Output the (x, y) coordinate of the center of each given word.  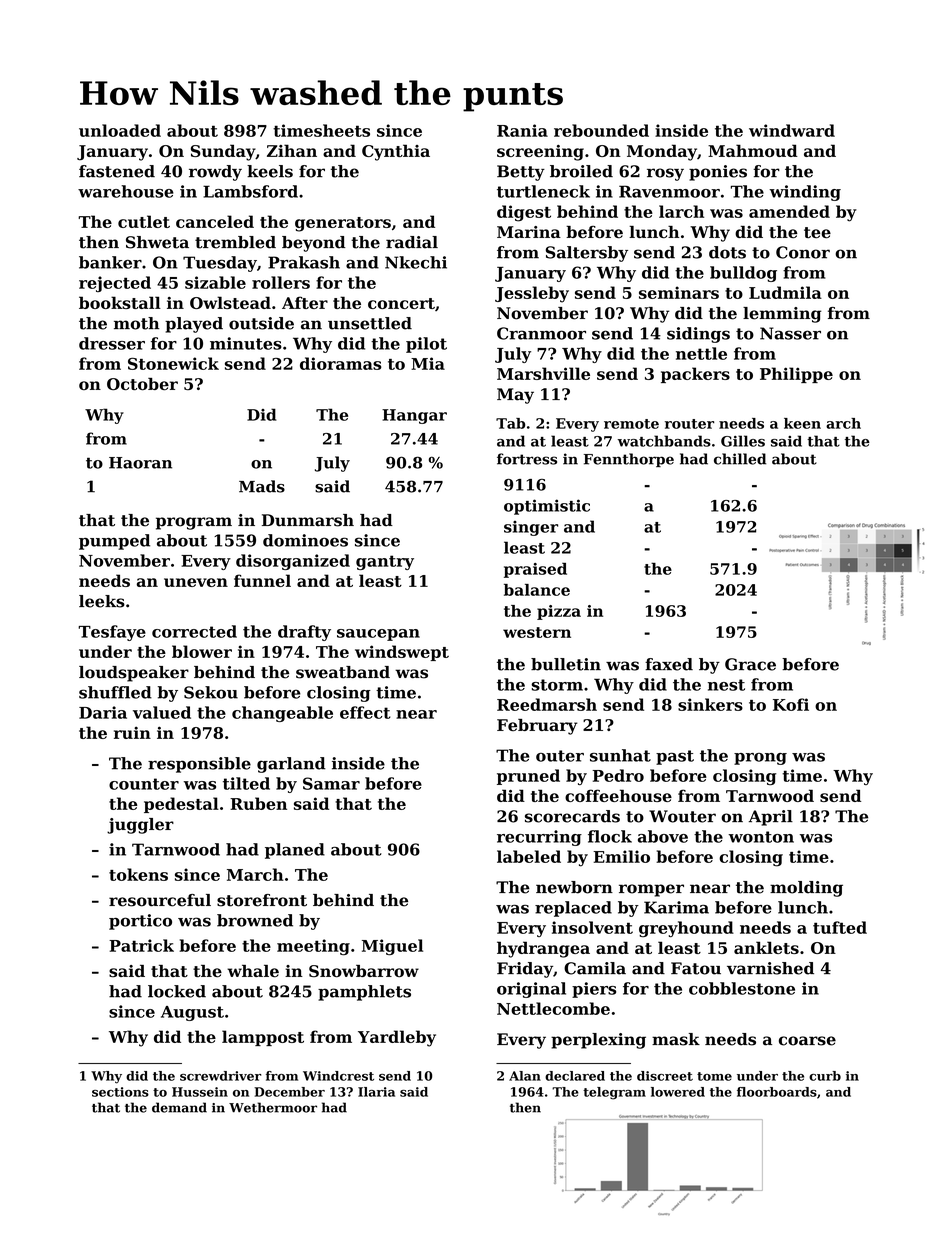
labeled (529, 856)
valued (162, 712)
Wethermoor (273, 1107)
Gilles (743, 441)
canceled (215, 221)
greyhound (686, 929)
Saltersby (587, 254)
